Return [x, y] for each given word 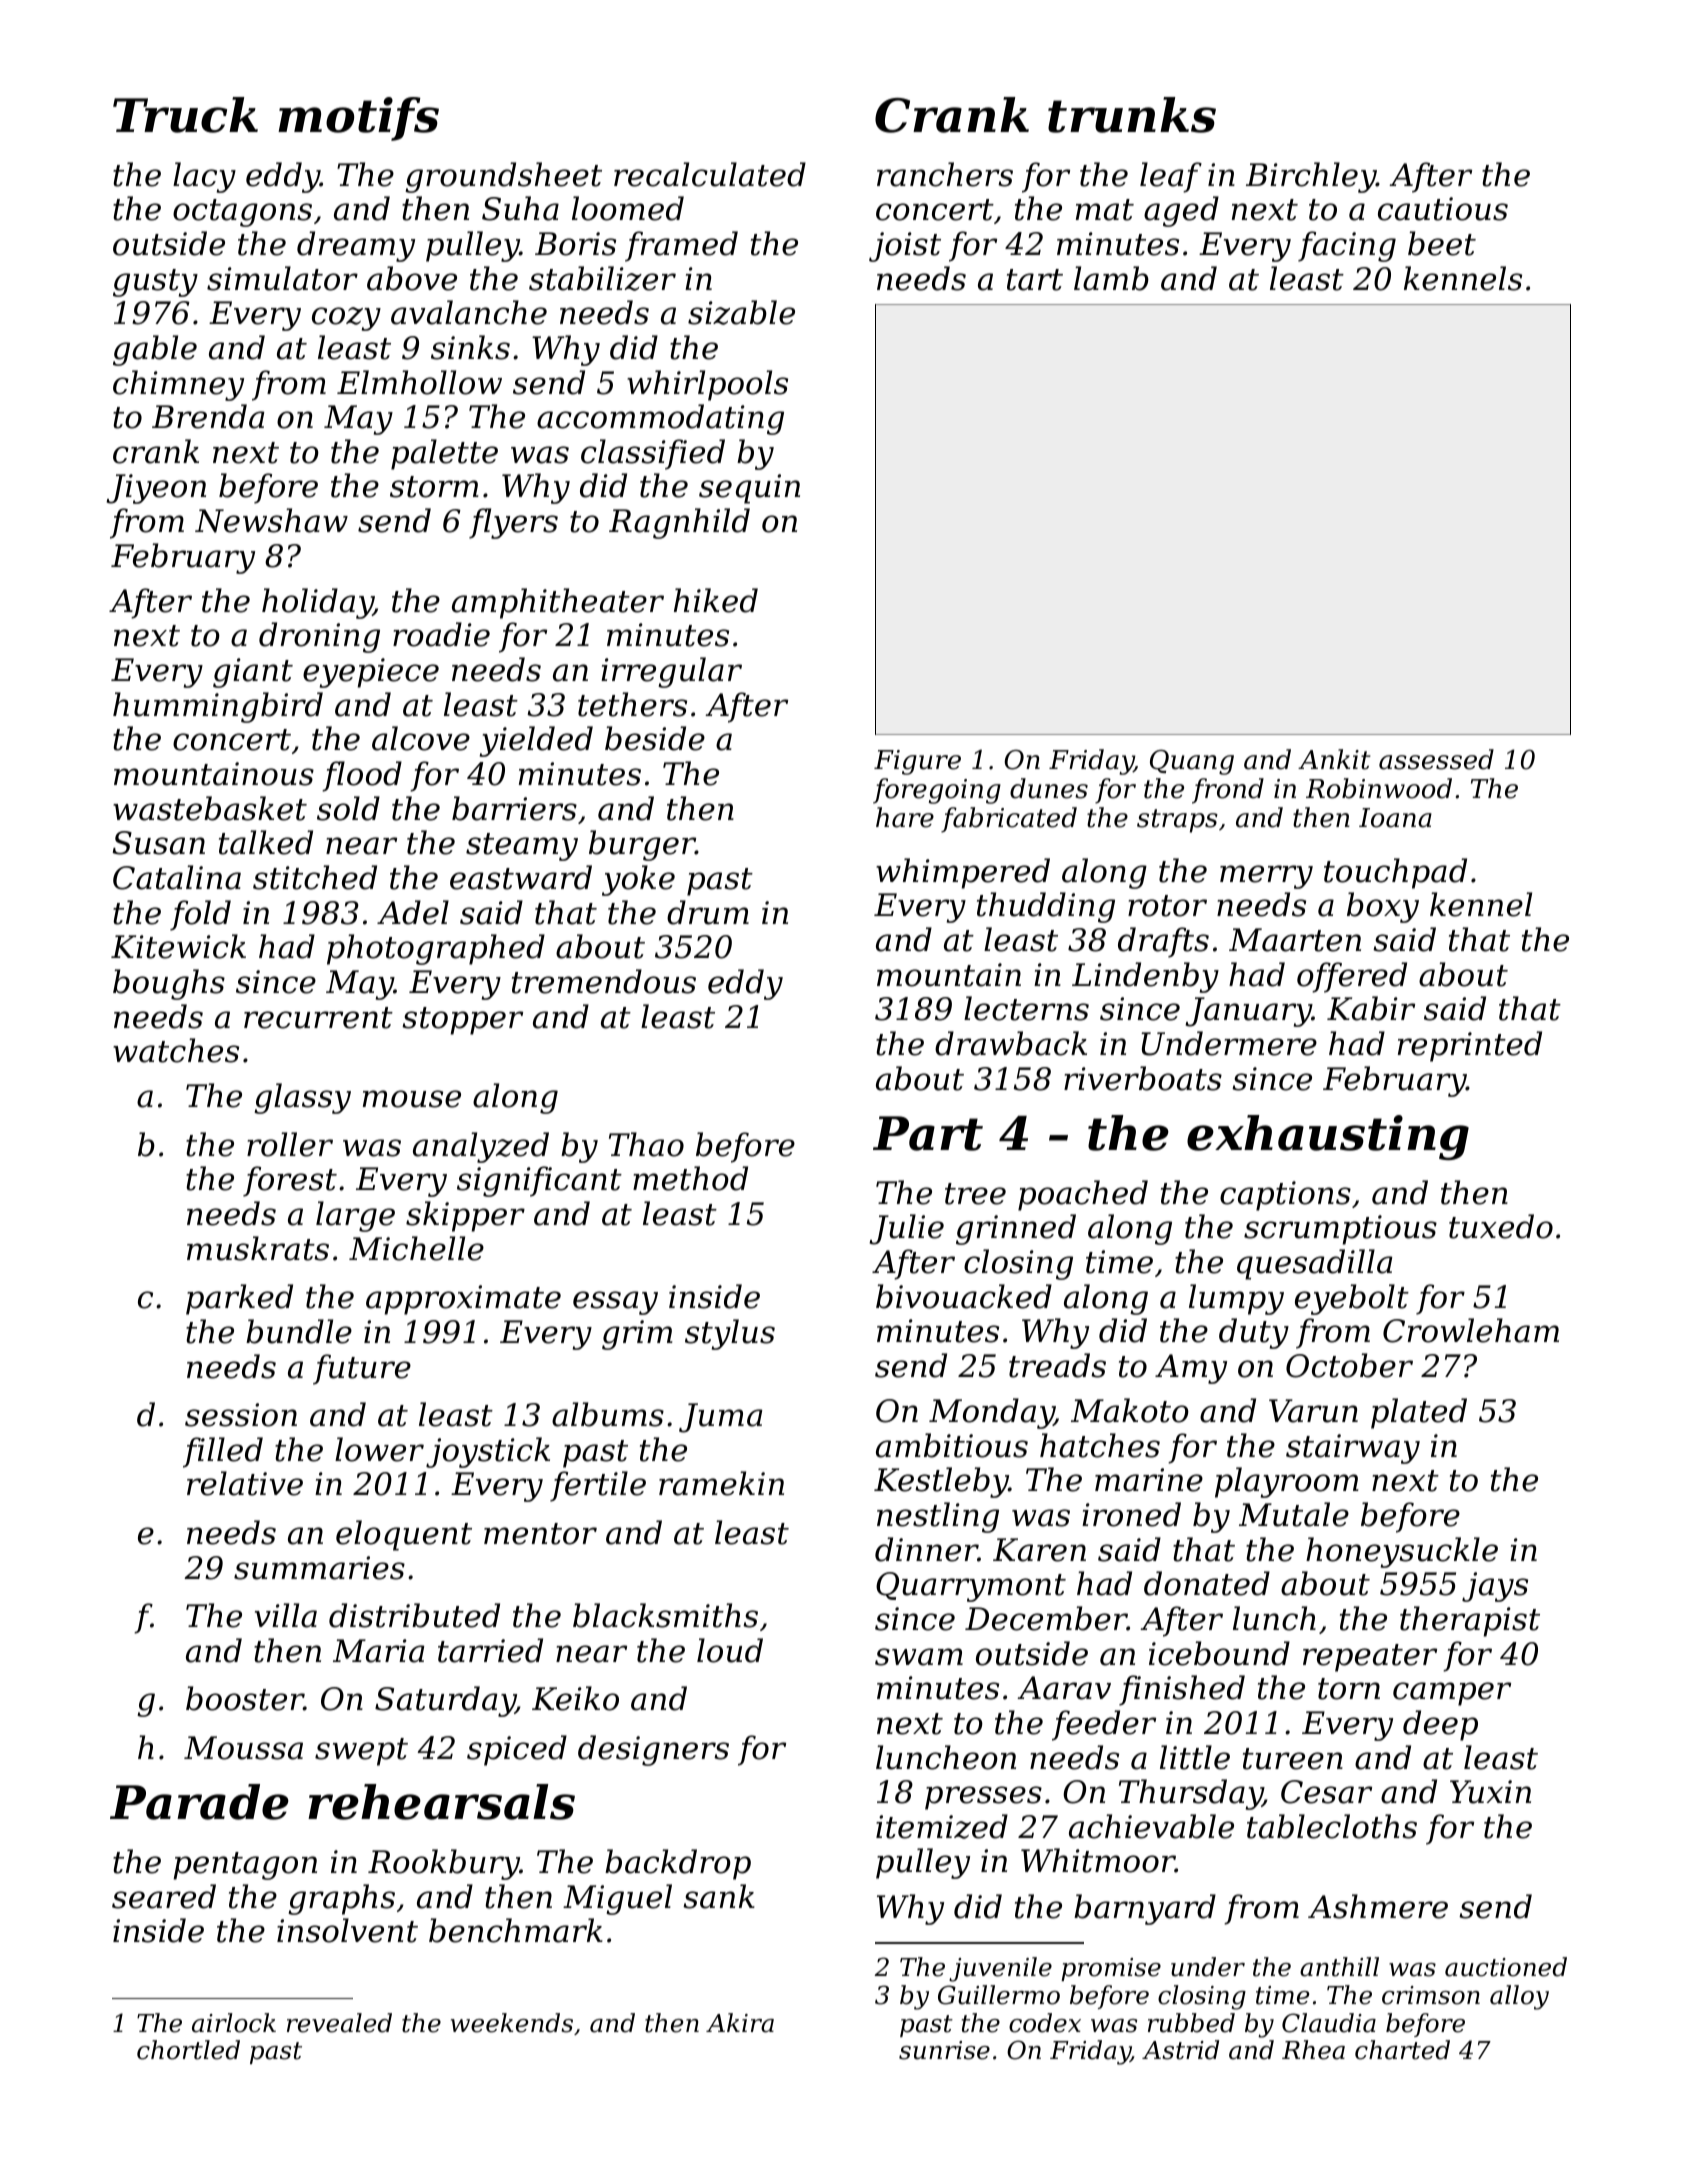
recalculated [710, 174]
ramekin [721, 1483]
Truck [185, 115]
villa [286, 1615]
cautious [1443, 209]
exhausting [1328, 1137]
